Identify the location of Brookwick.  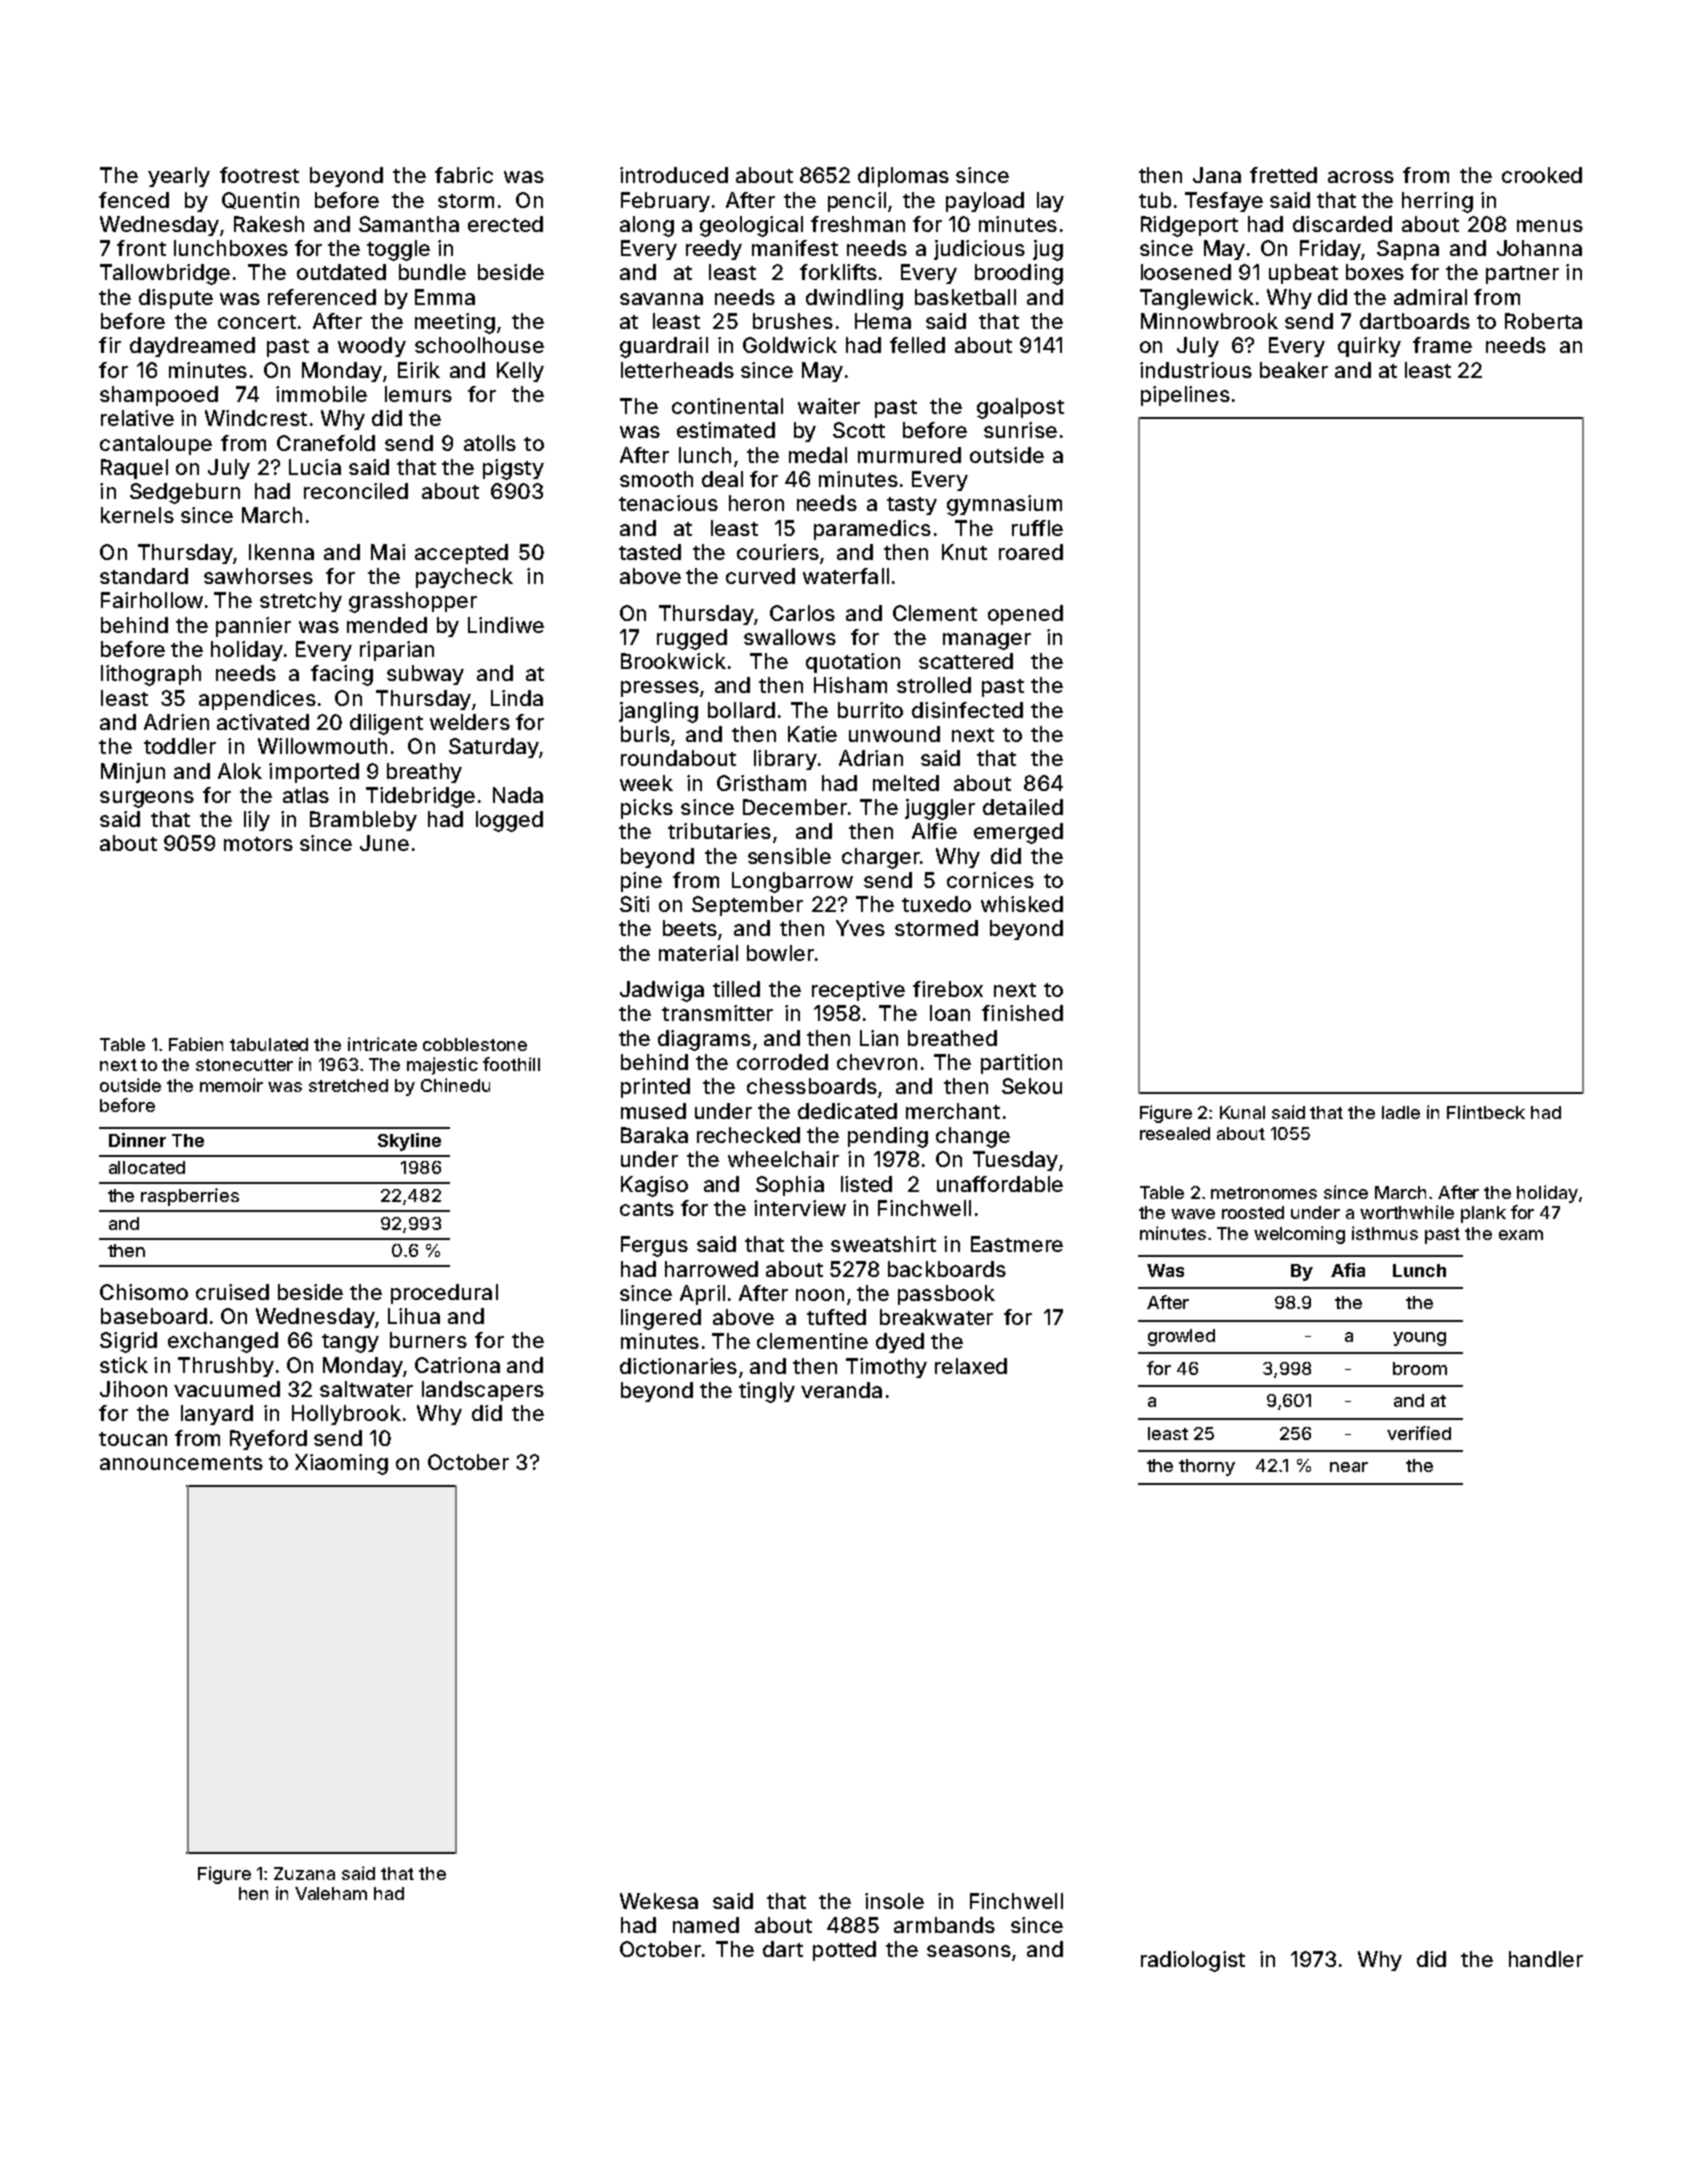
(673, 661).
